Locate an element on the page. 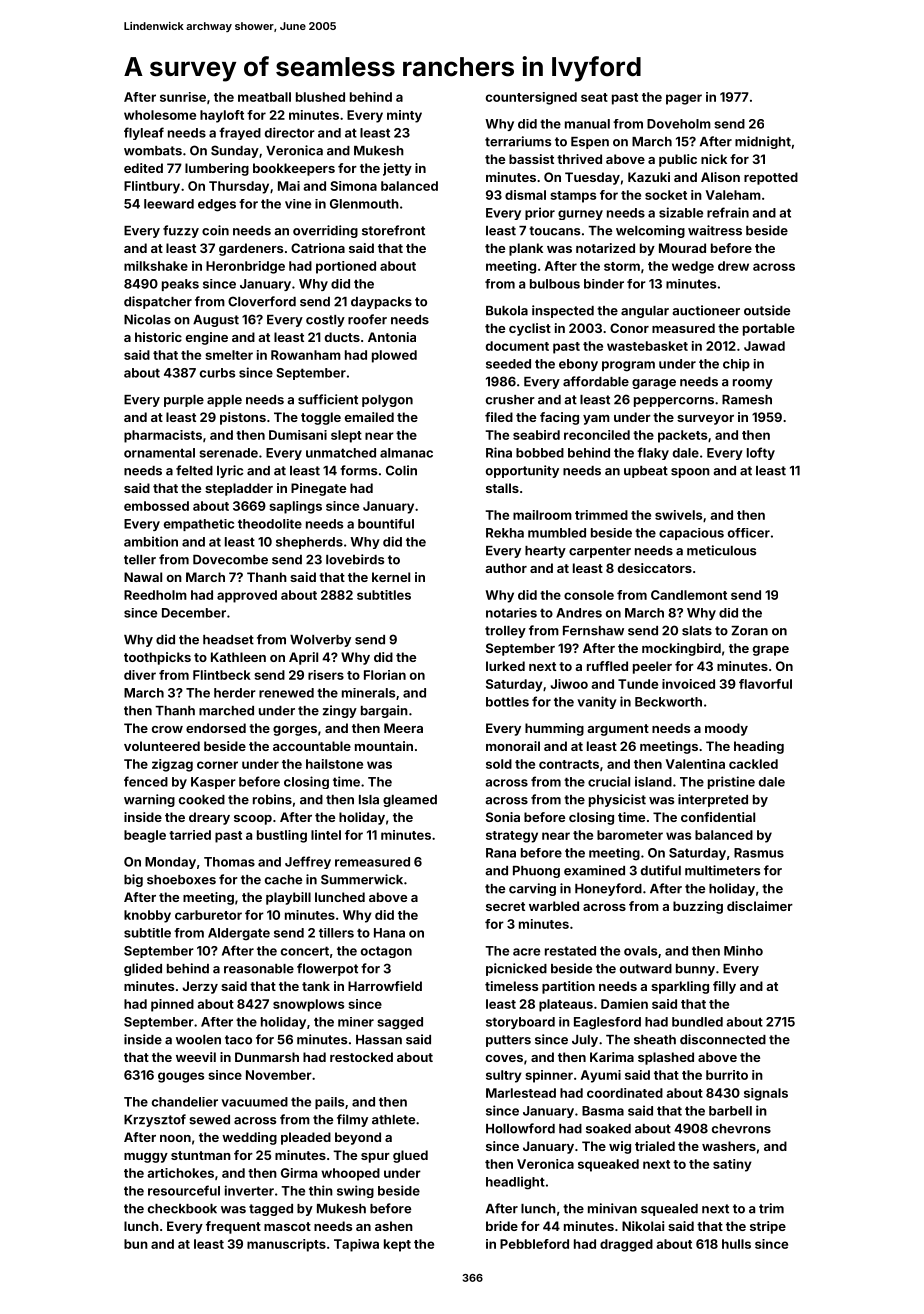  bargain is located at coordinates (384, 711).
